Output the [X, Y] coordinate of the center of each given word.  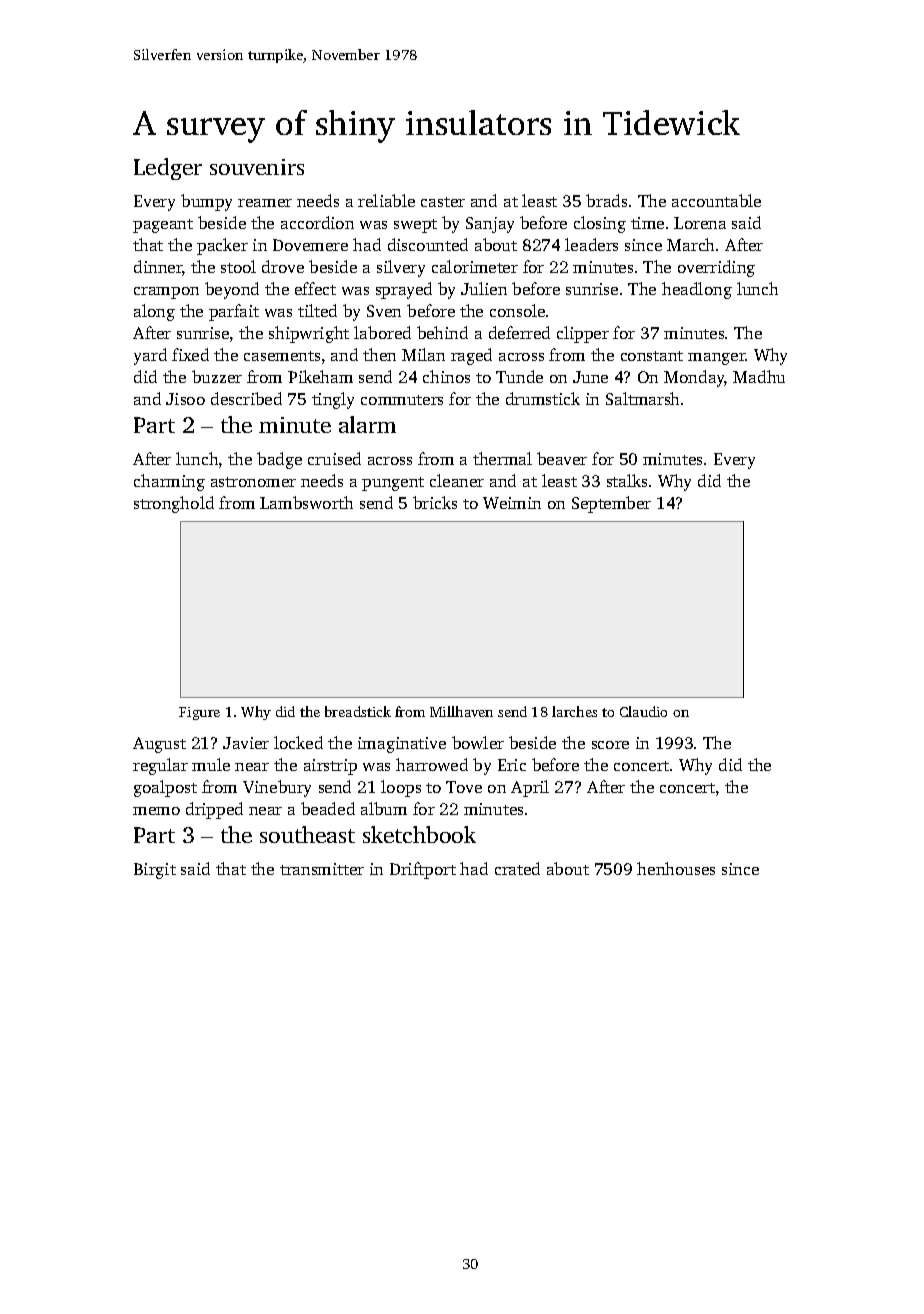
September [611, 504]
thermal [502, 458]
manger [717, 359]
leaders [591, 244]
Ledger [168, 169]
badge [279, 460]
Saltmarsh [642, 398]
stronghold [174, 504]
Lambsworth [306, 502]
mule [211, 764]
